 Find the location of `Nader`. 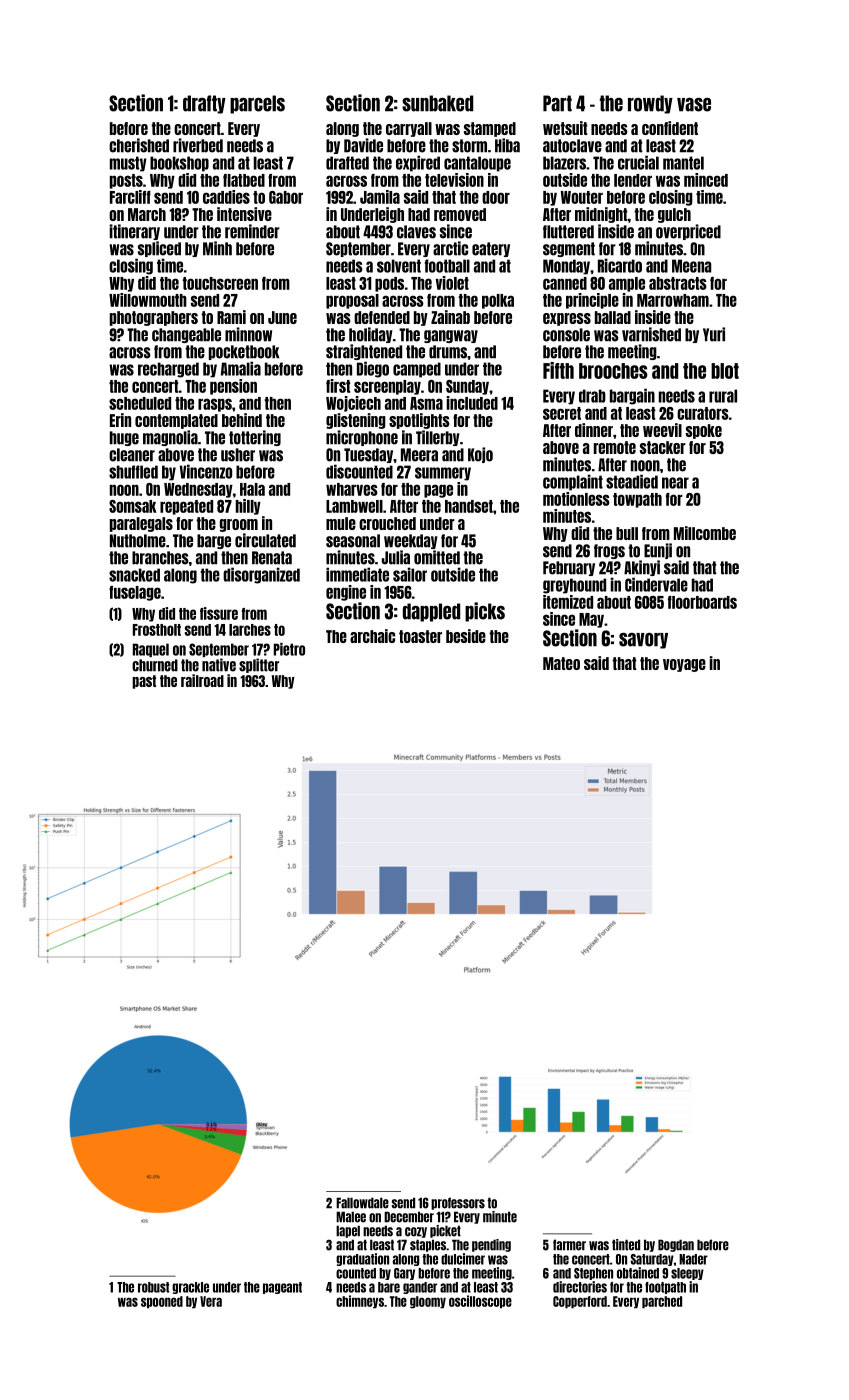

Nader is located at coordinates (693, 1259).
